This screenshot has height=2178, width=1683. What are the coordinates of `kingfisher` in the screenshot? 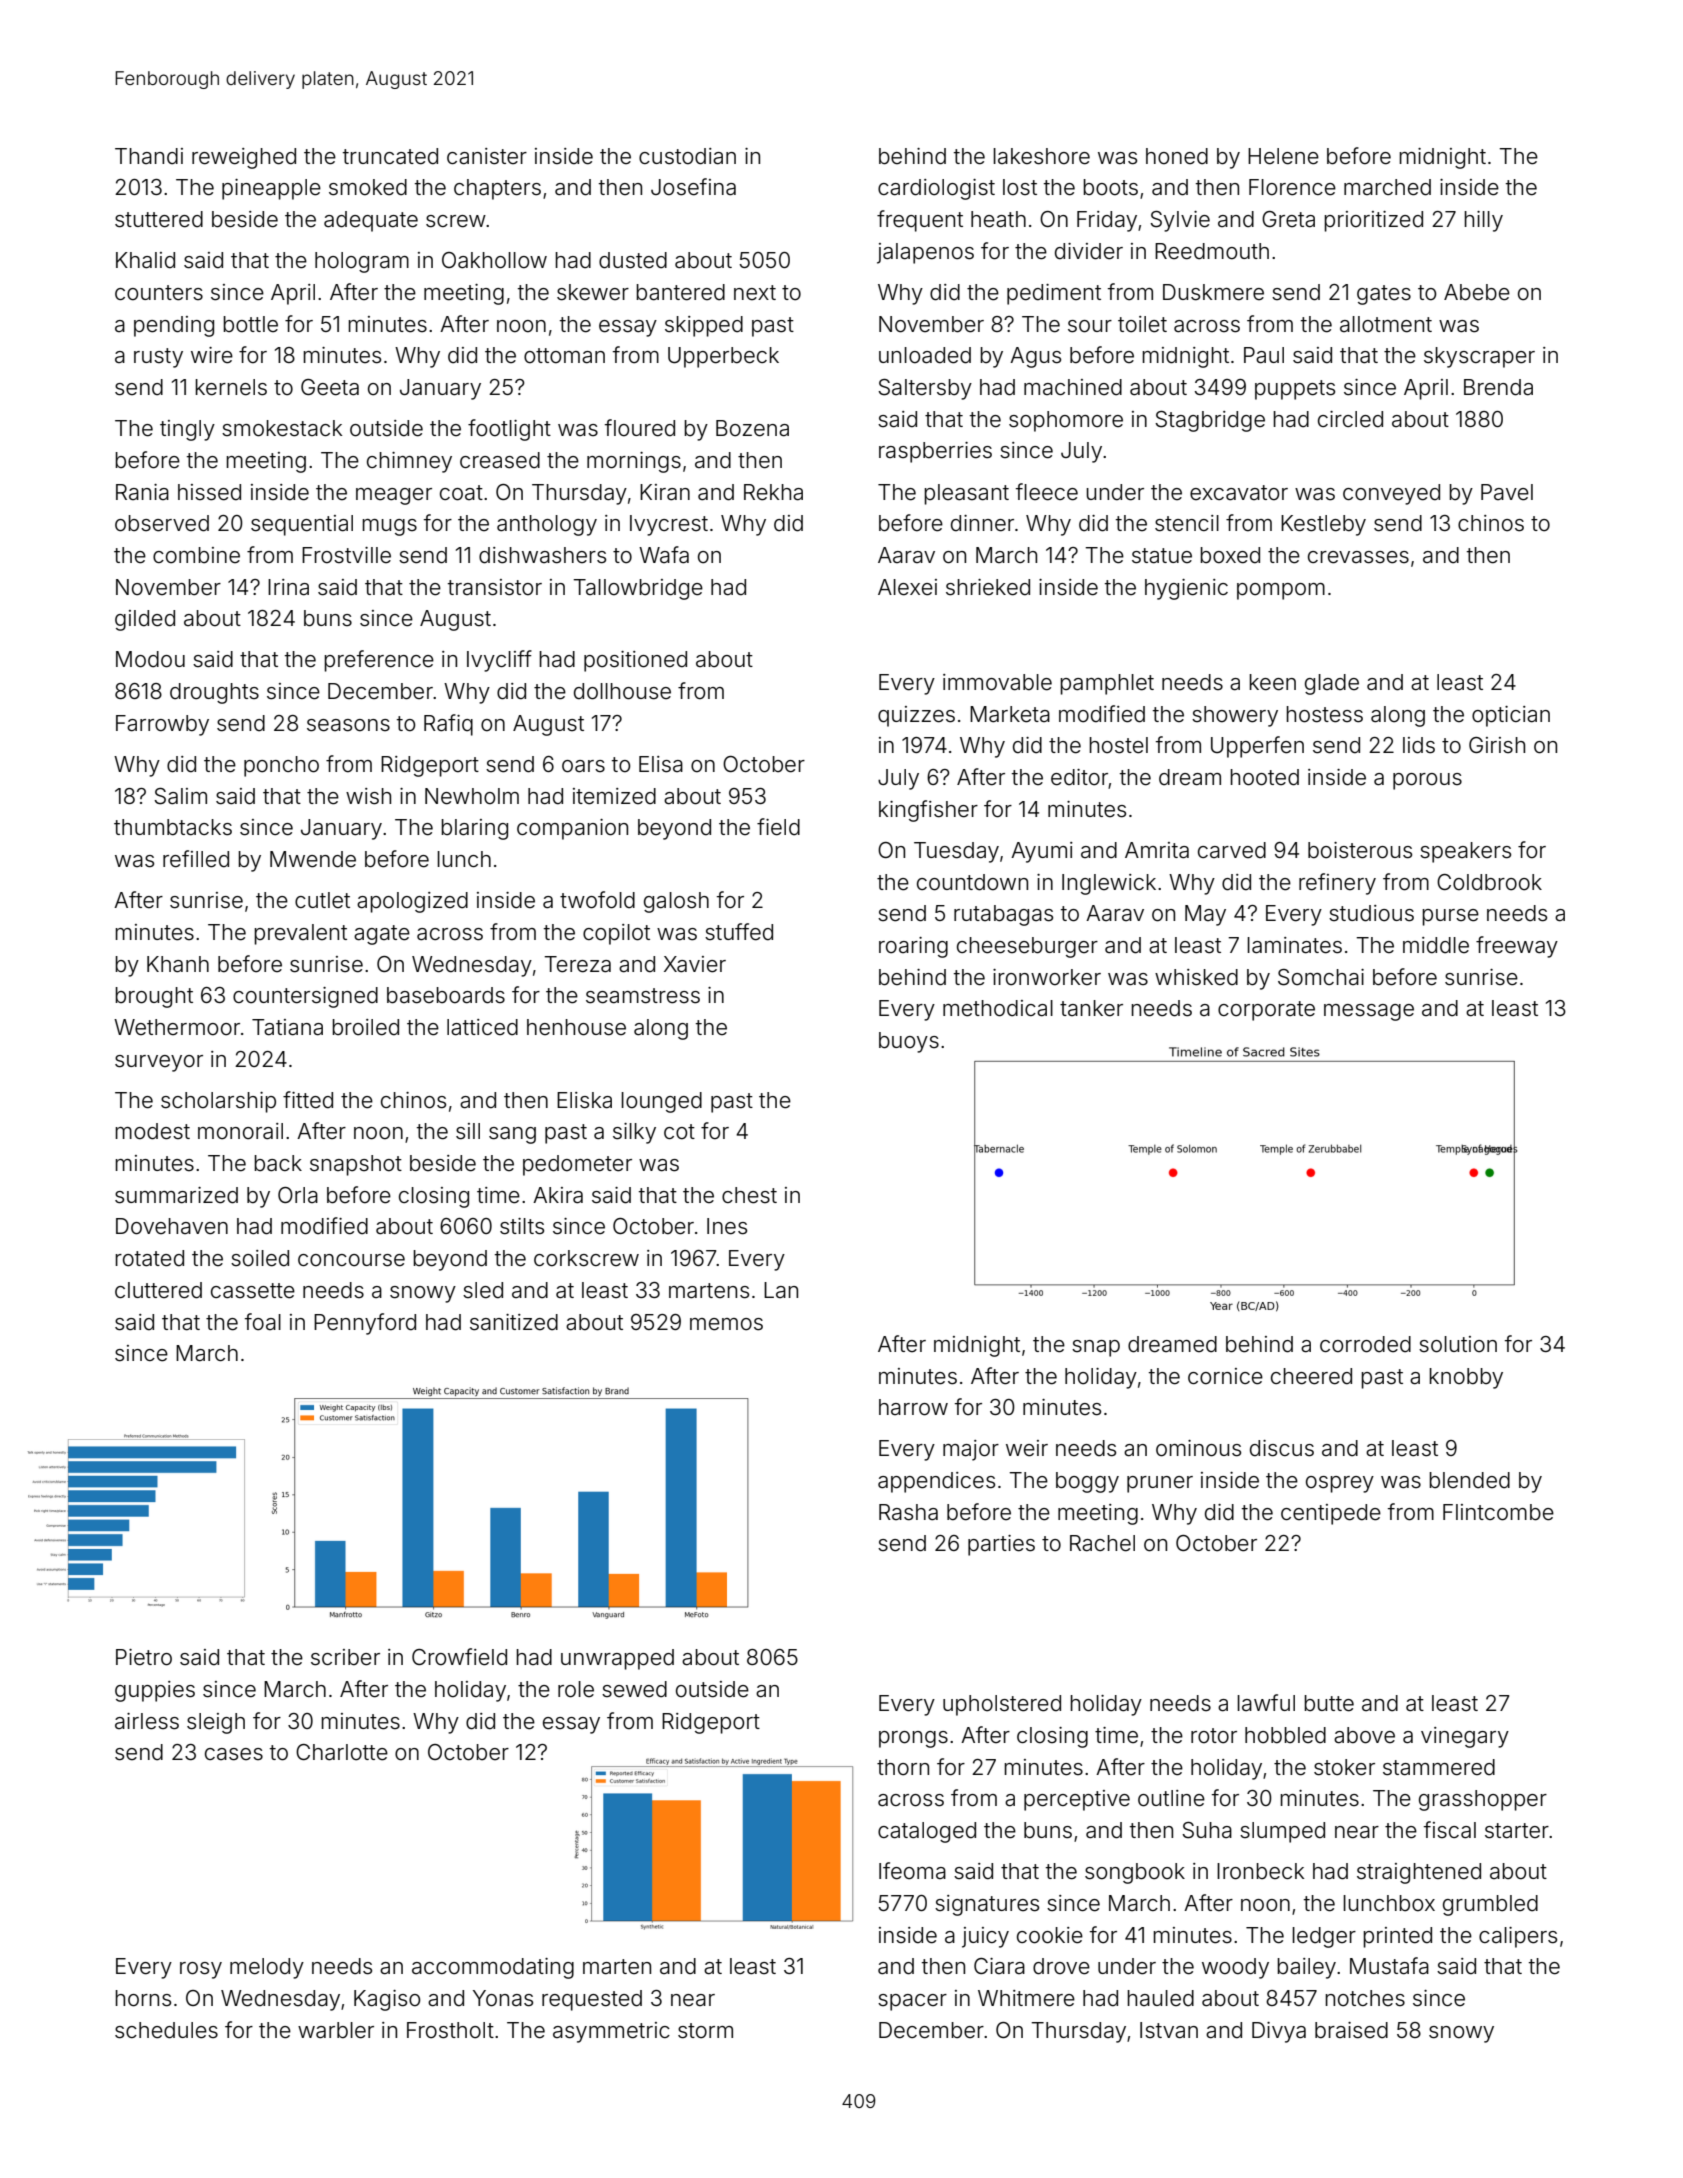 It's located at (928, 811).
